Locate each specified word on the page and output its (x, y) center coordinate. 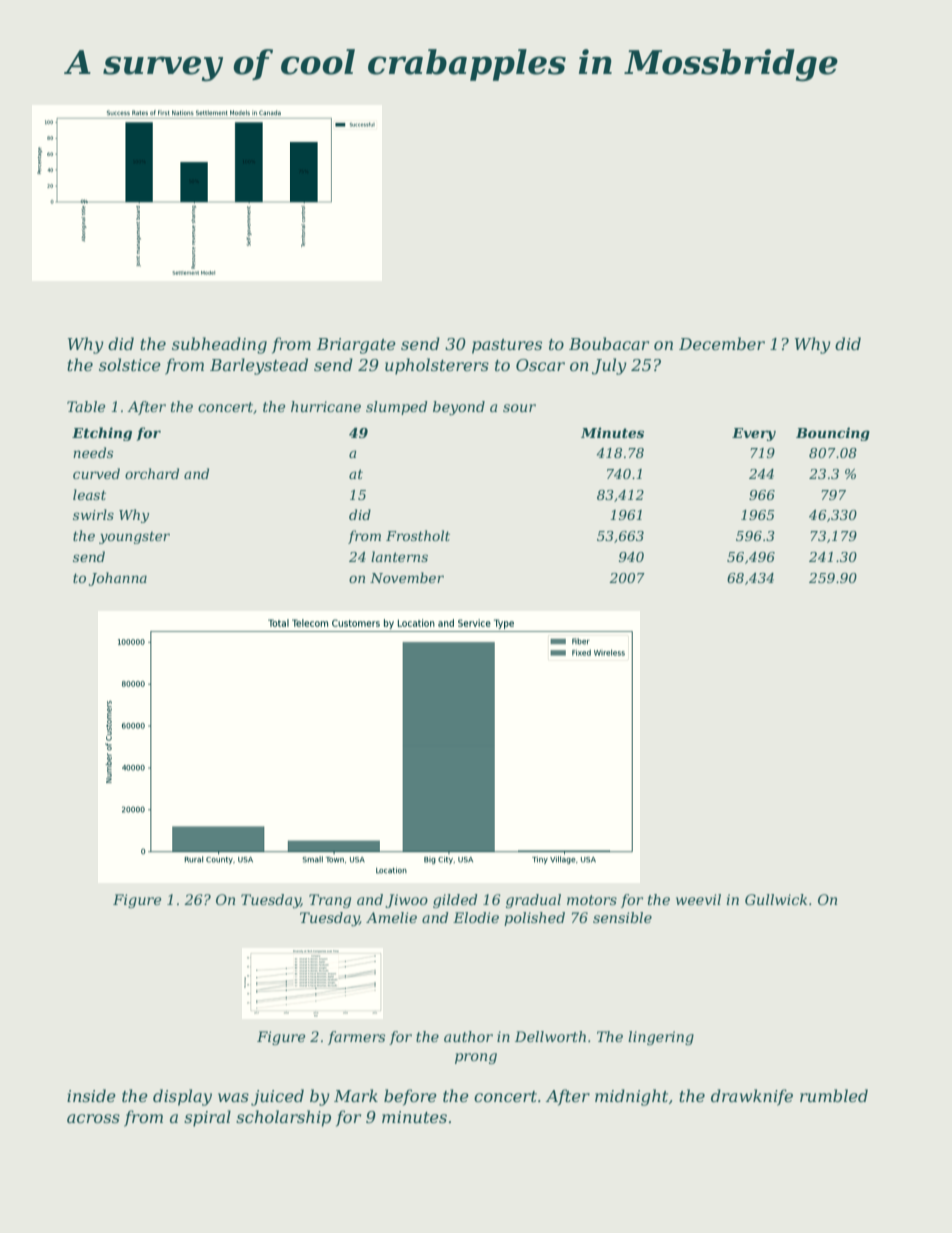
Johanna (118, 579)
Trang (330, 901)
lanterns (399, 556)
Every (754, 434)
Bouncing (833, 434)
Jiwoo (406, 901)
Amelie (391, 917)
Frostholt (418, 535)
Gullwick (776, 899)
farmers (356, 1038)
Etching (102, 434)
